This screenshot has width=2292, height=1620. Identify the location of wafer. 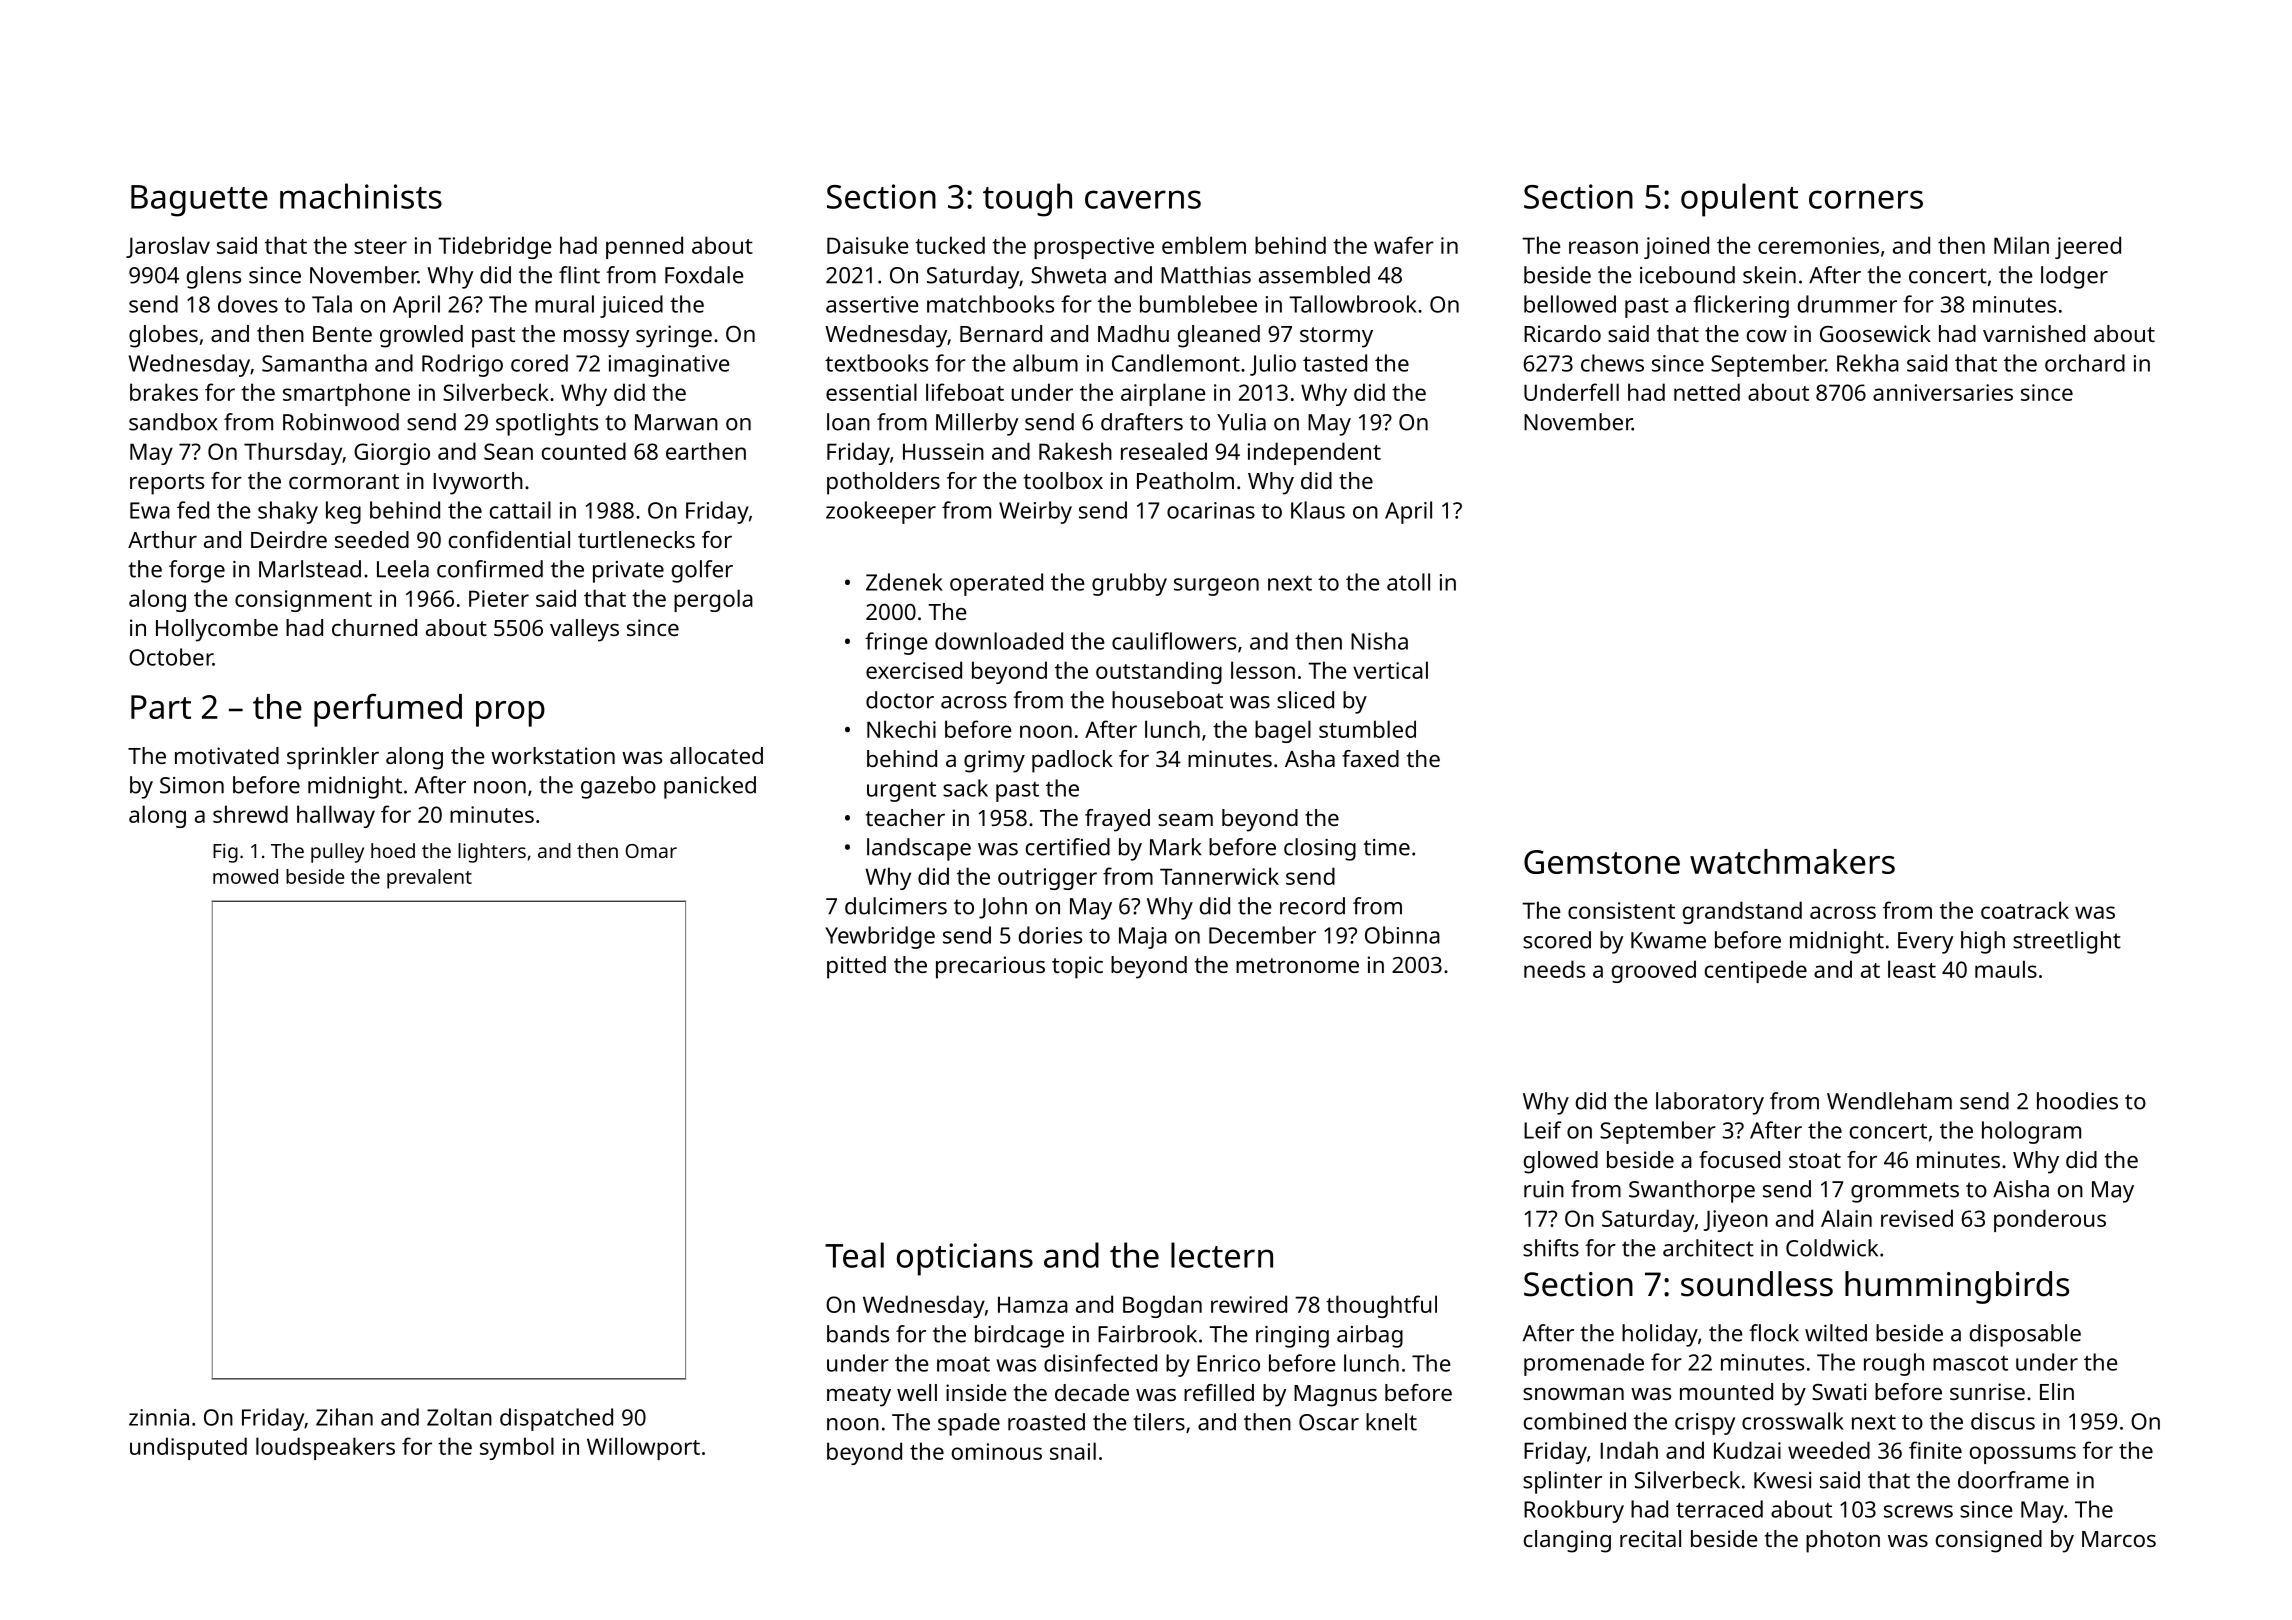
(1404, 245).
